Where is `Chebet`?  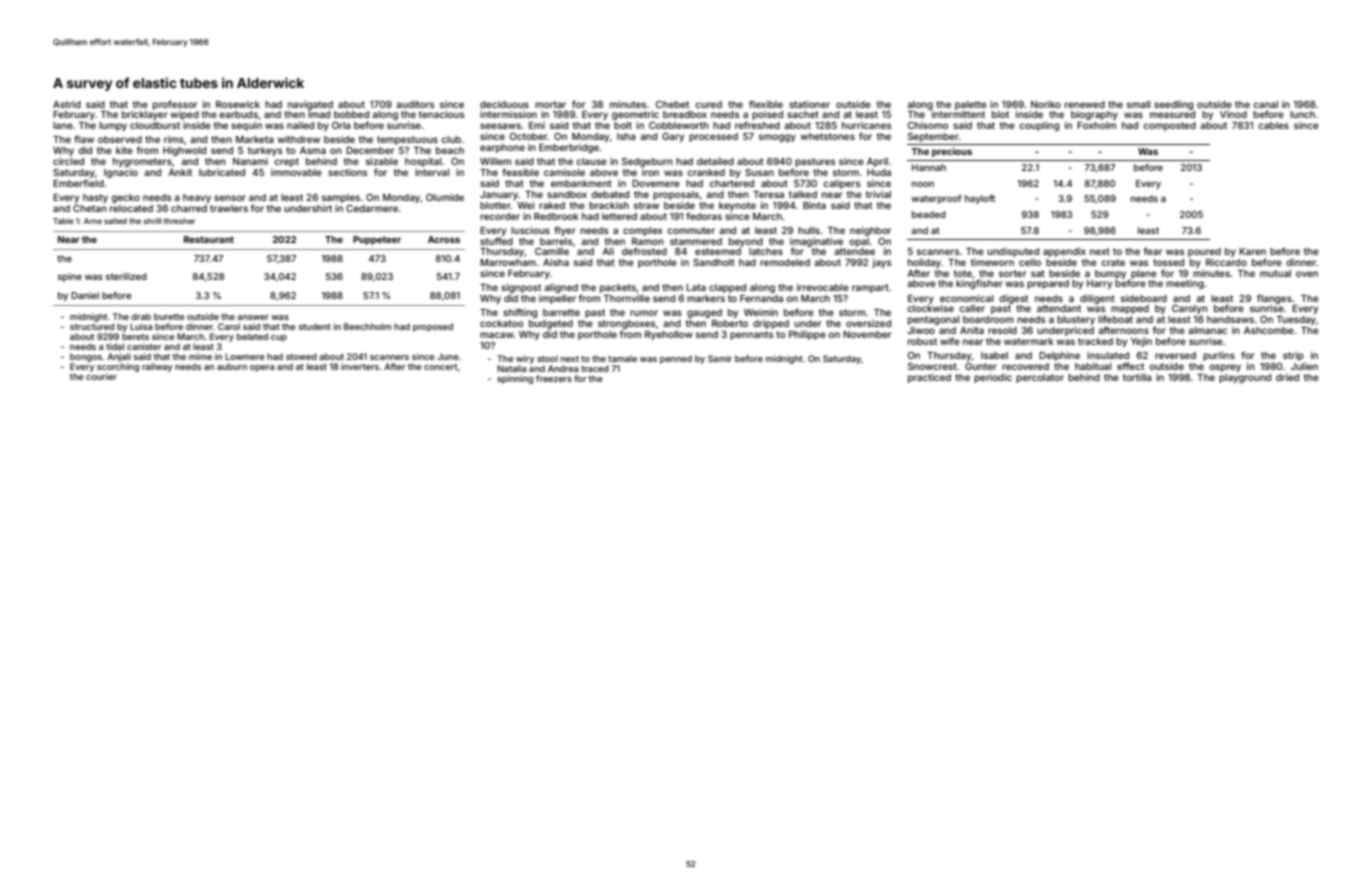
Chebet is located at coordinates (672, 104).
